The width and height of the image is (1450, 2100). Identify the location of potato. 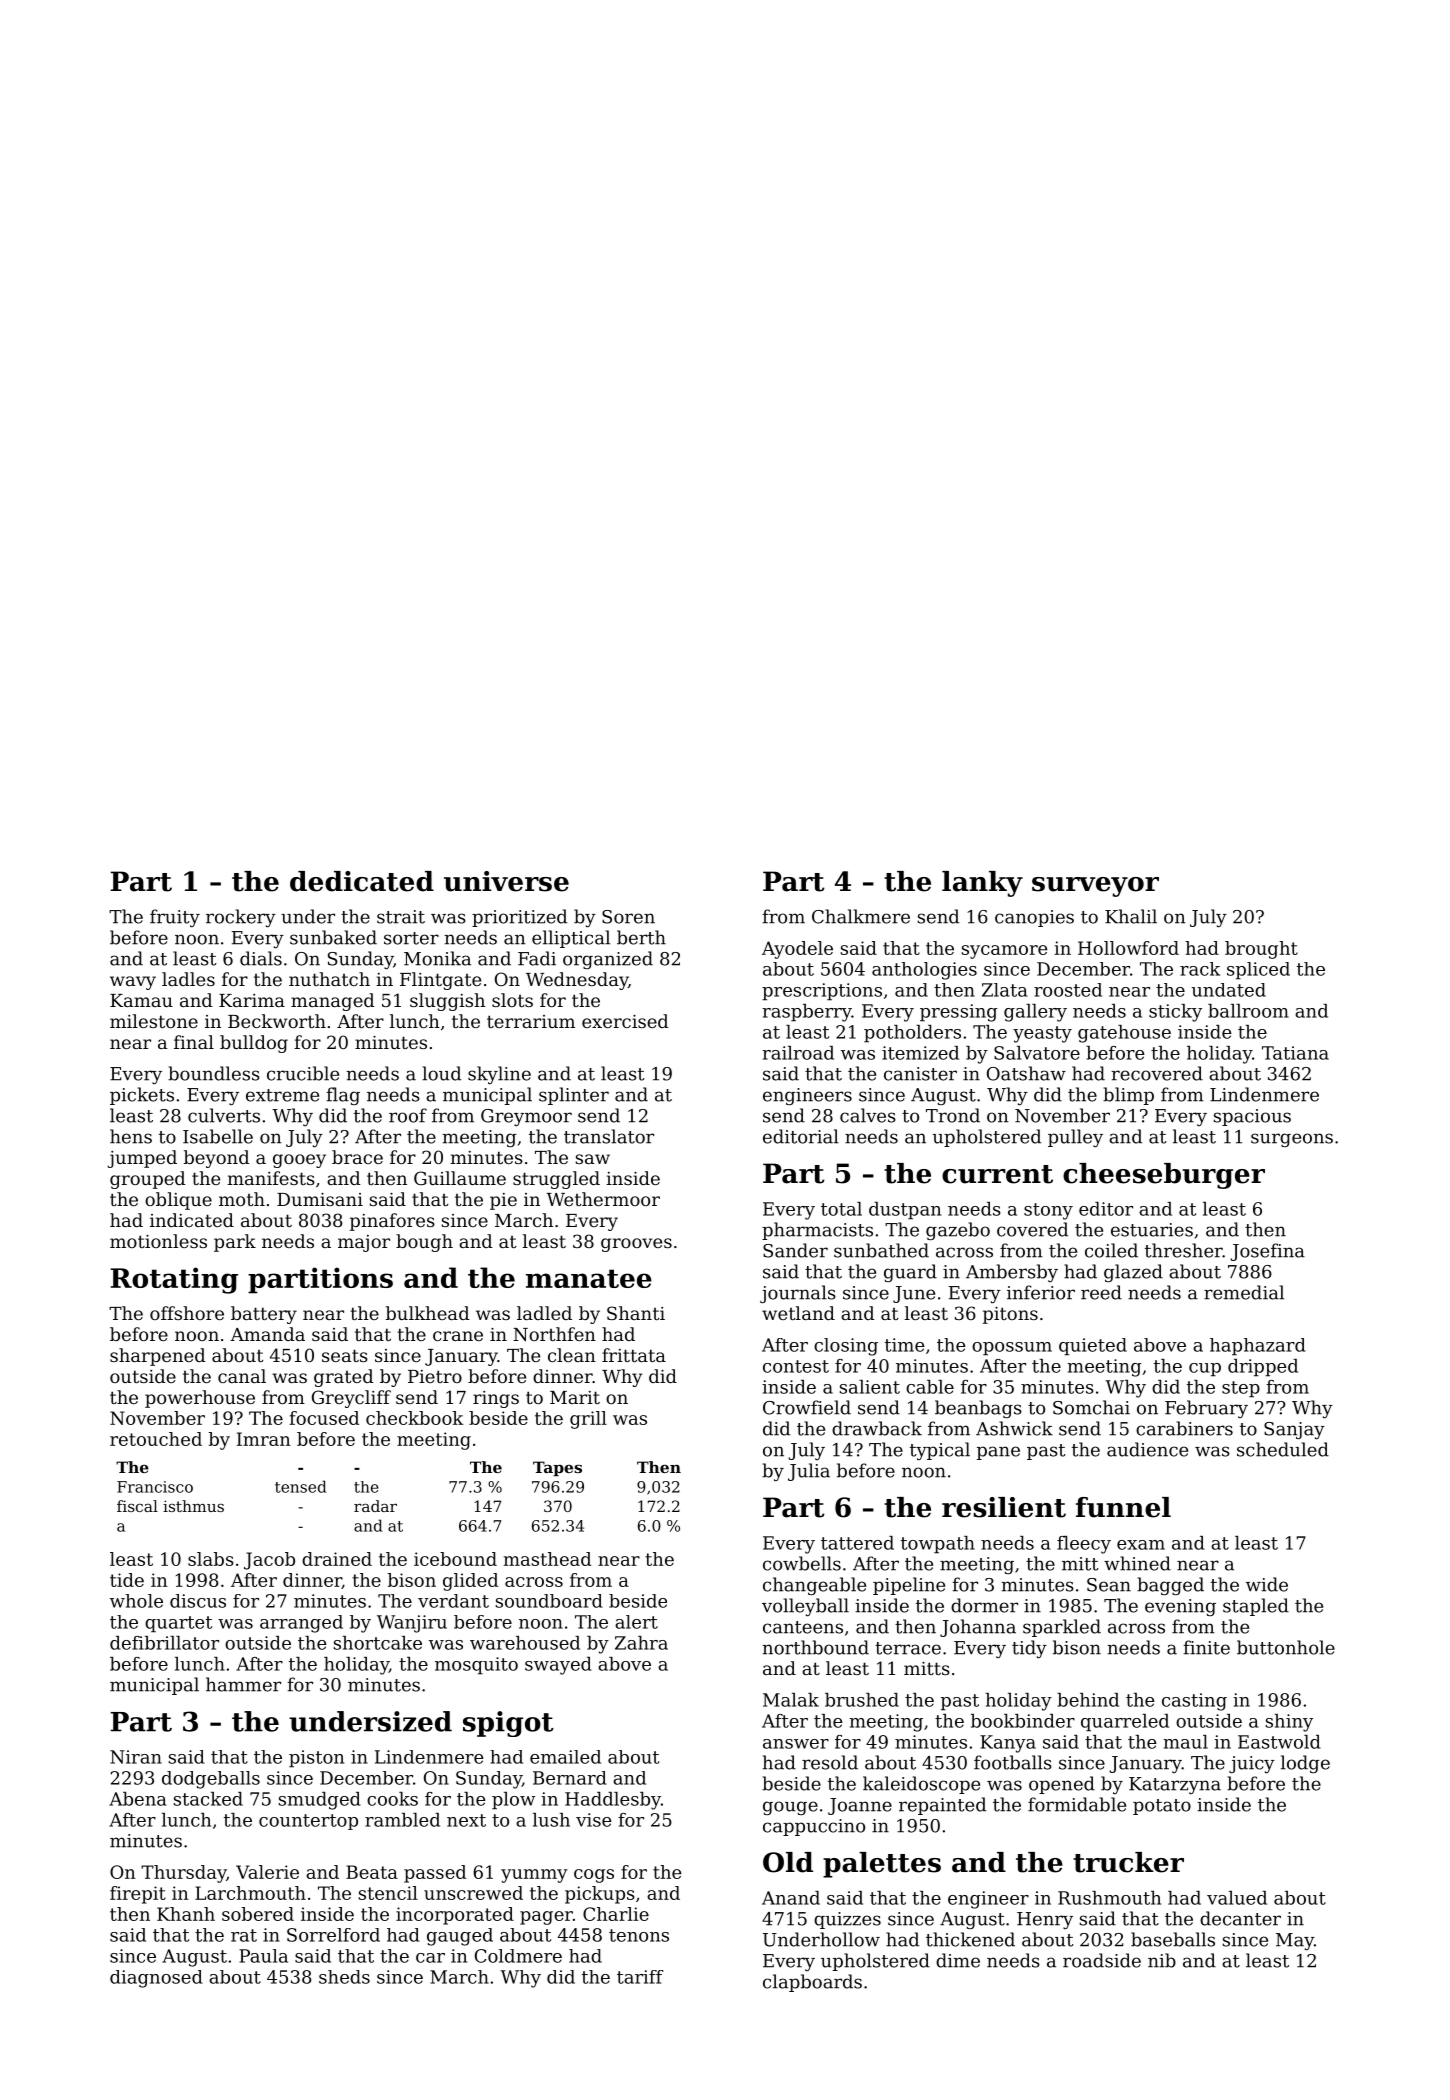
(1162, 1807).
